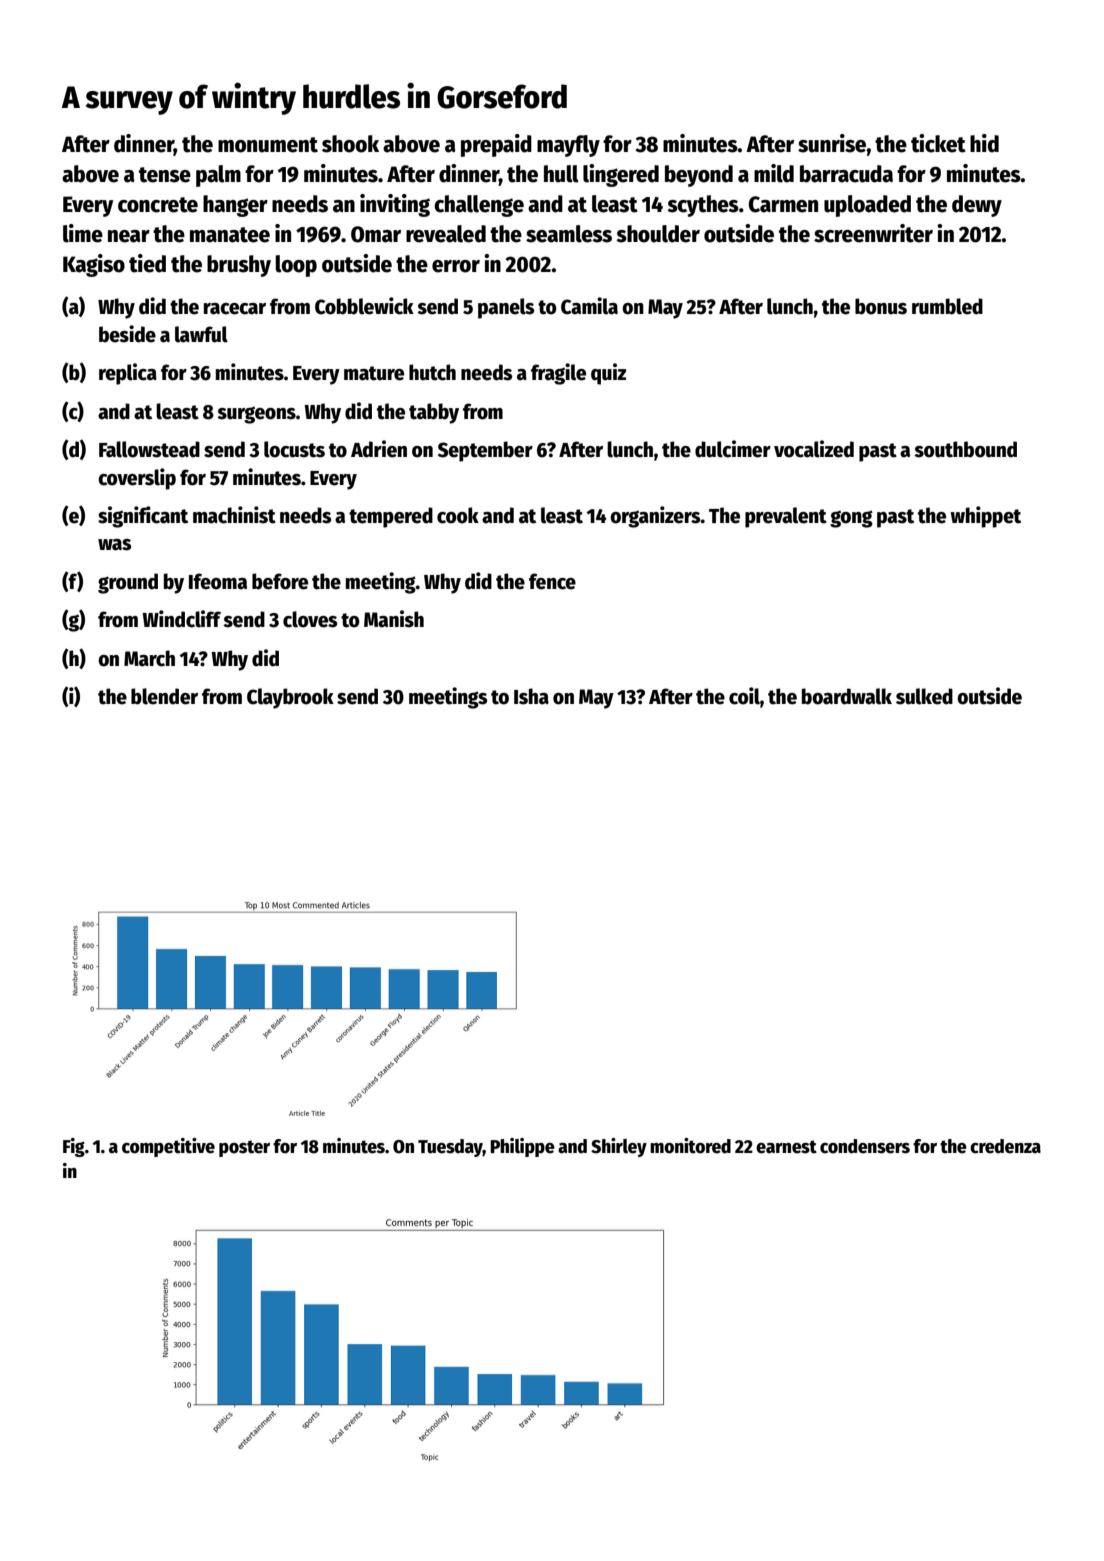  I want to click on competitive, so click(168, 1147).
